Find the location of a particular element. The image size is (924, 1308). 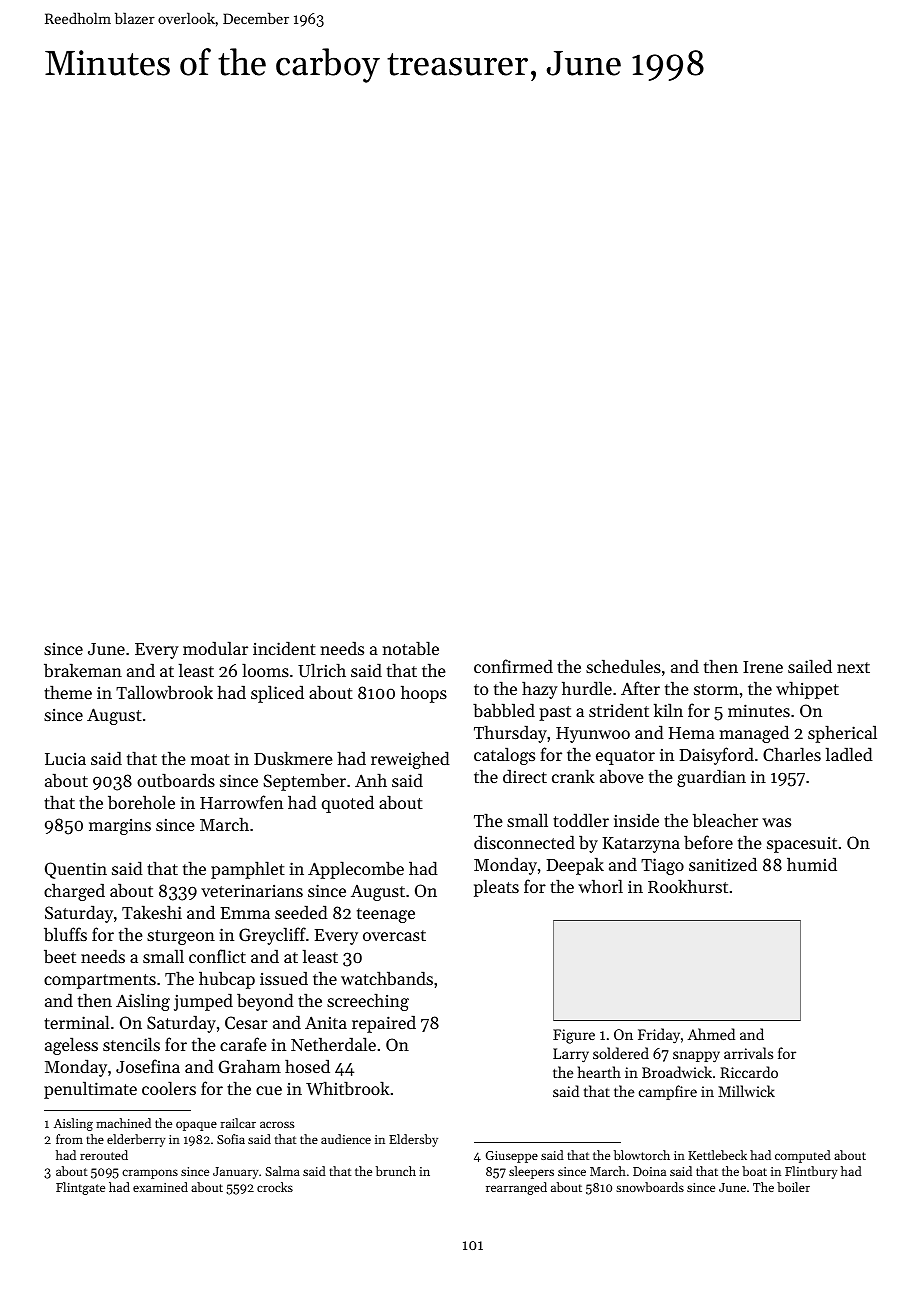

Ahmed is located at coordinates (711, 1034).
